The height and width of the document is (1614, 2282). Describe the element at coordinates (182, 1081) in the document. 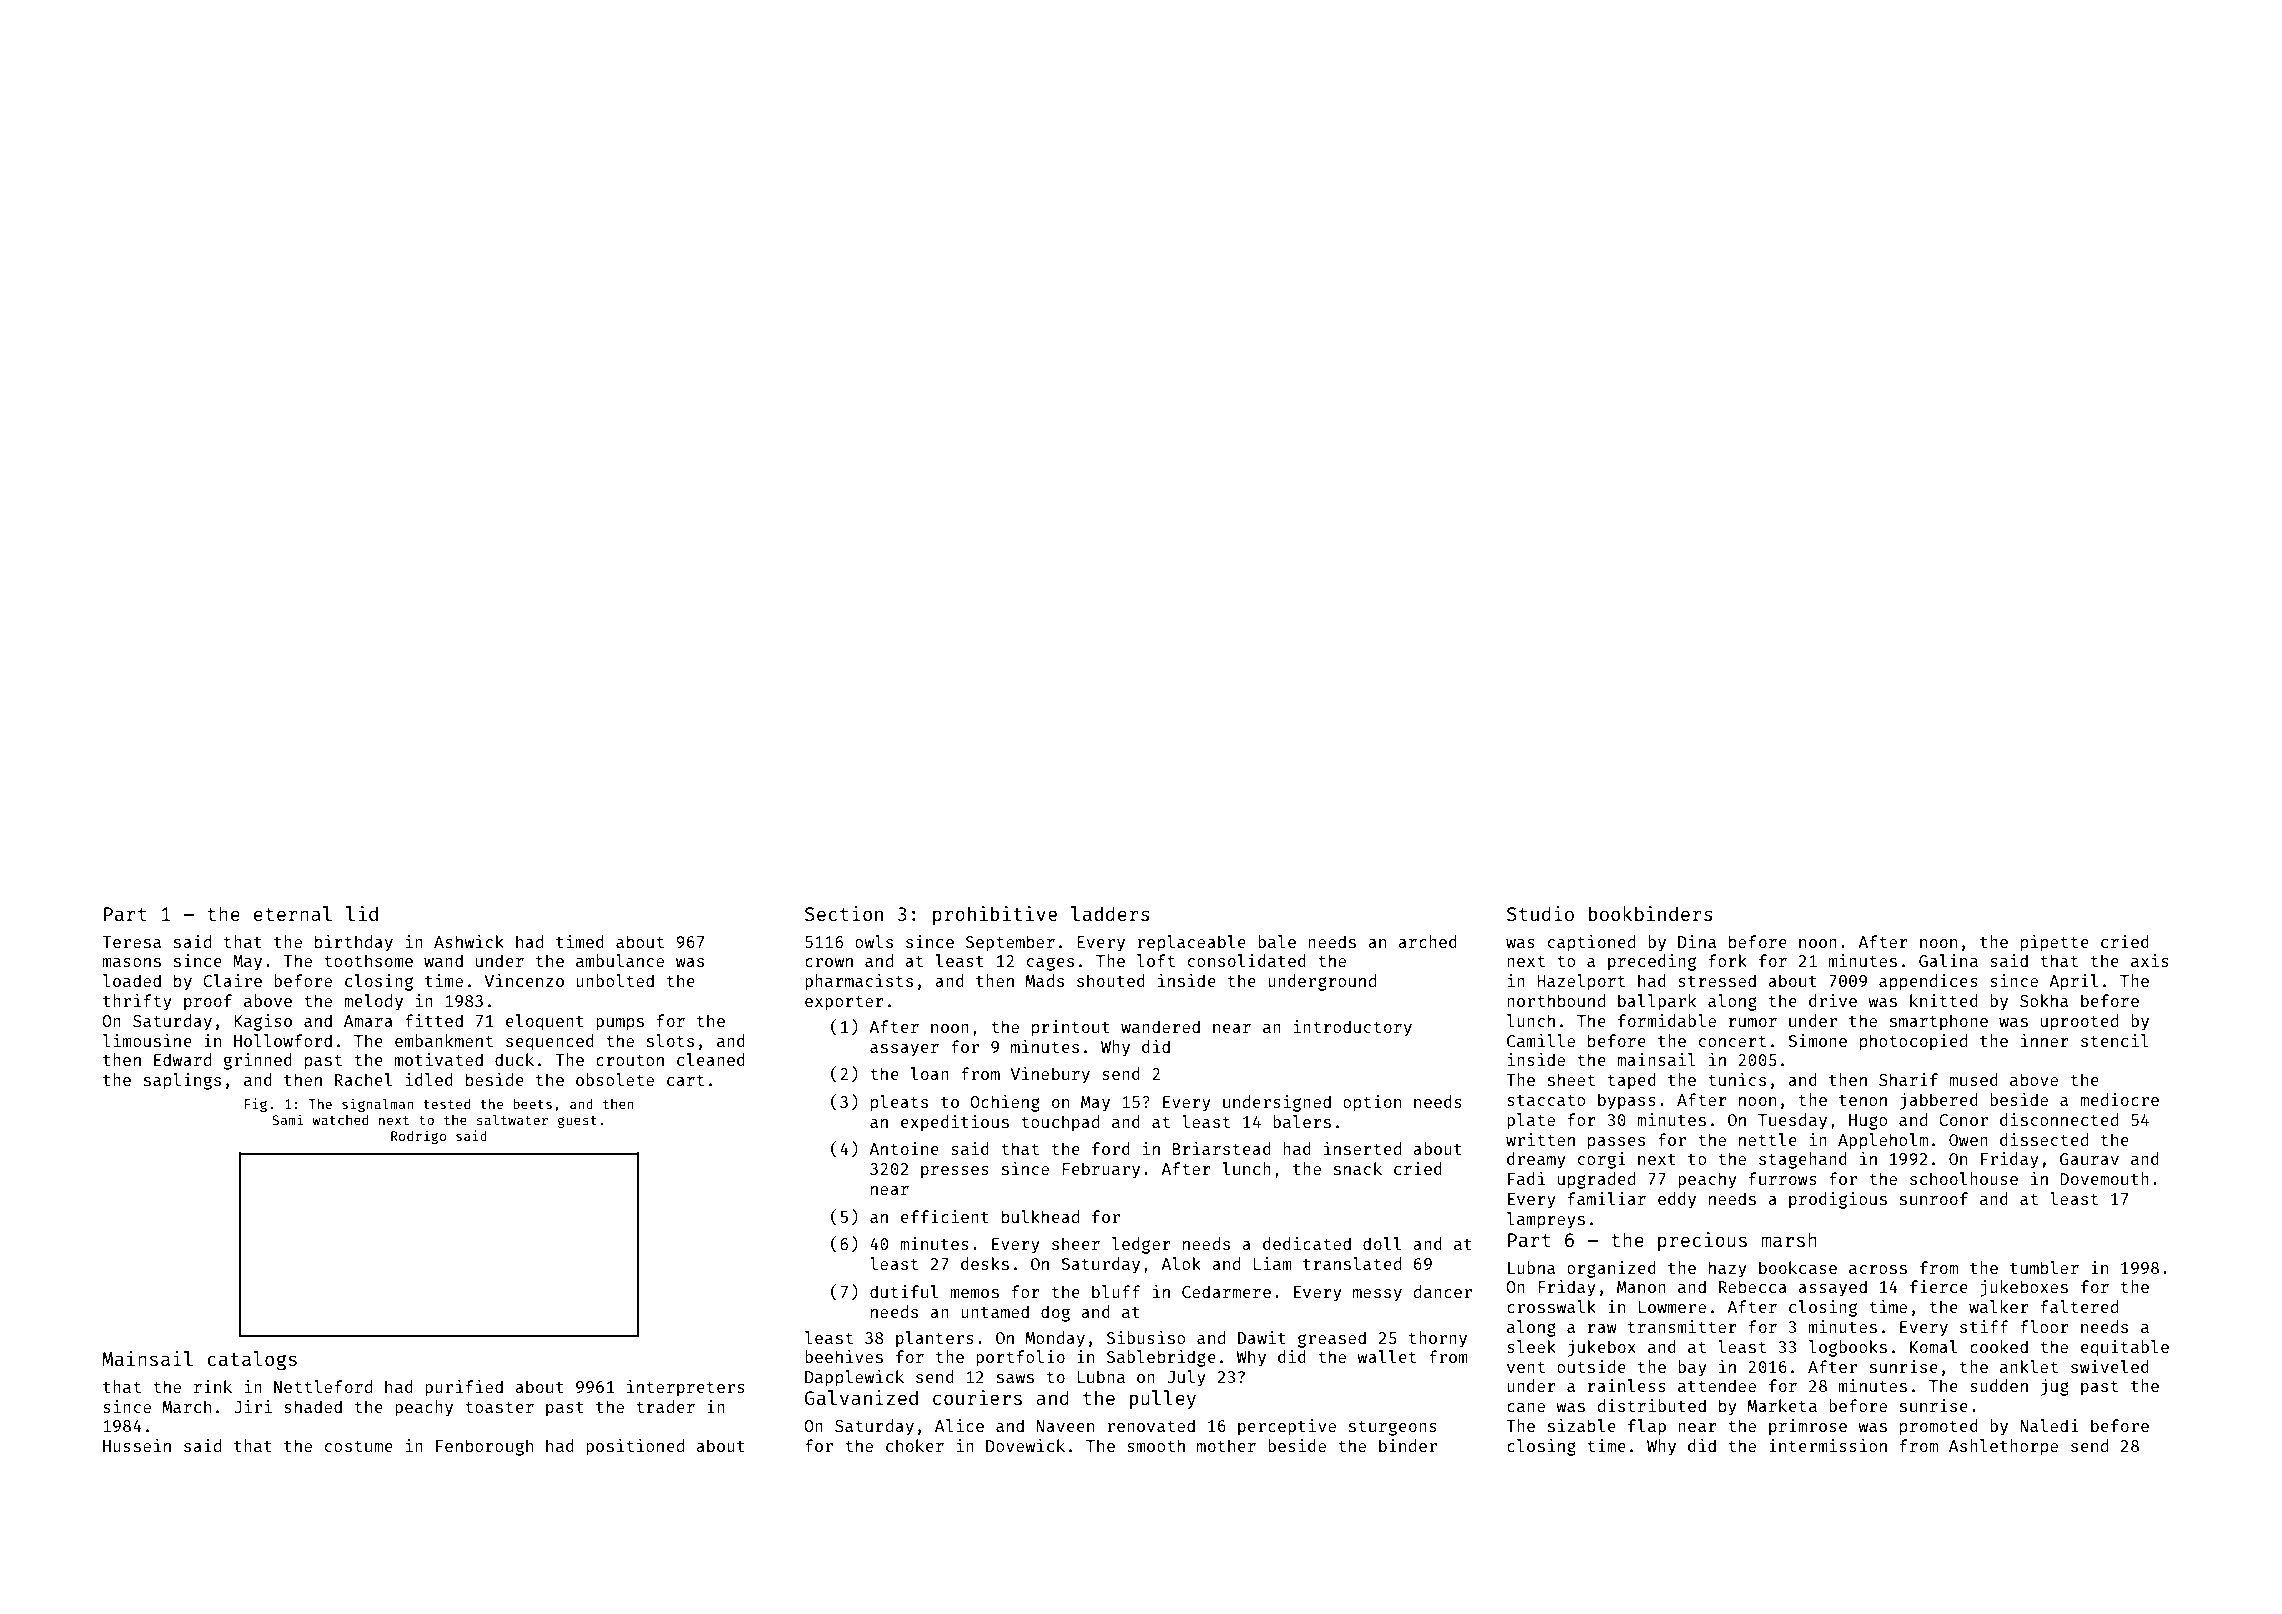

I see `saplings` at that location.
